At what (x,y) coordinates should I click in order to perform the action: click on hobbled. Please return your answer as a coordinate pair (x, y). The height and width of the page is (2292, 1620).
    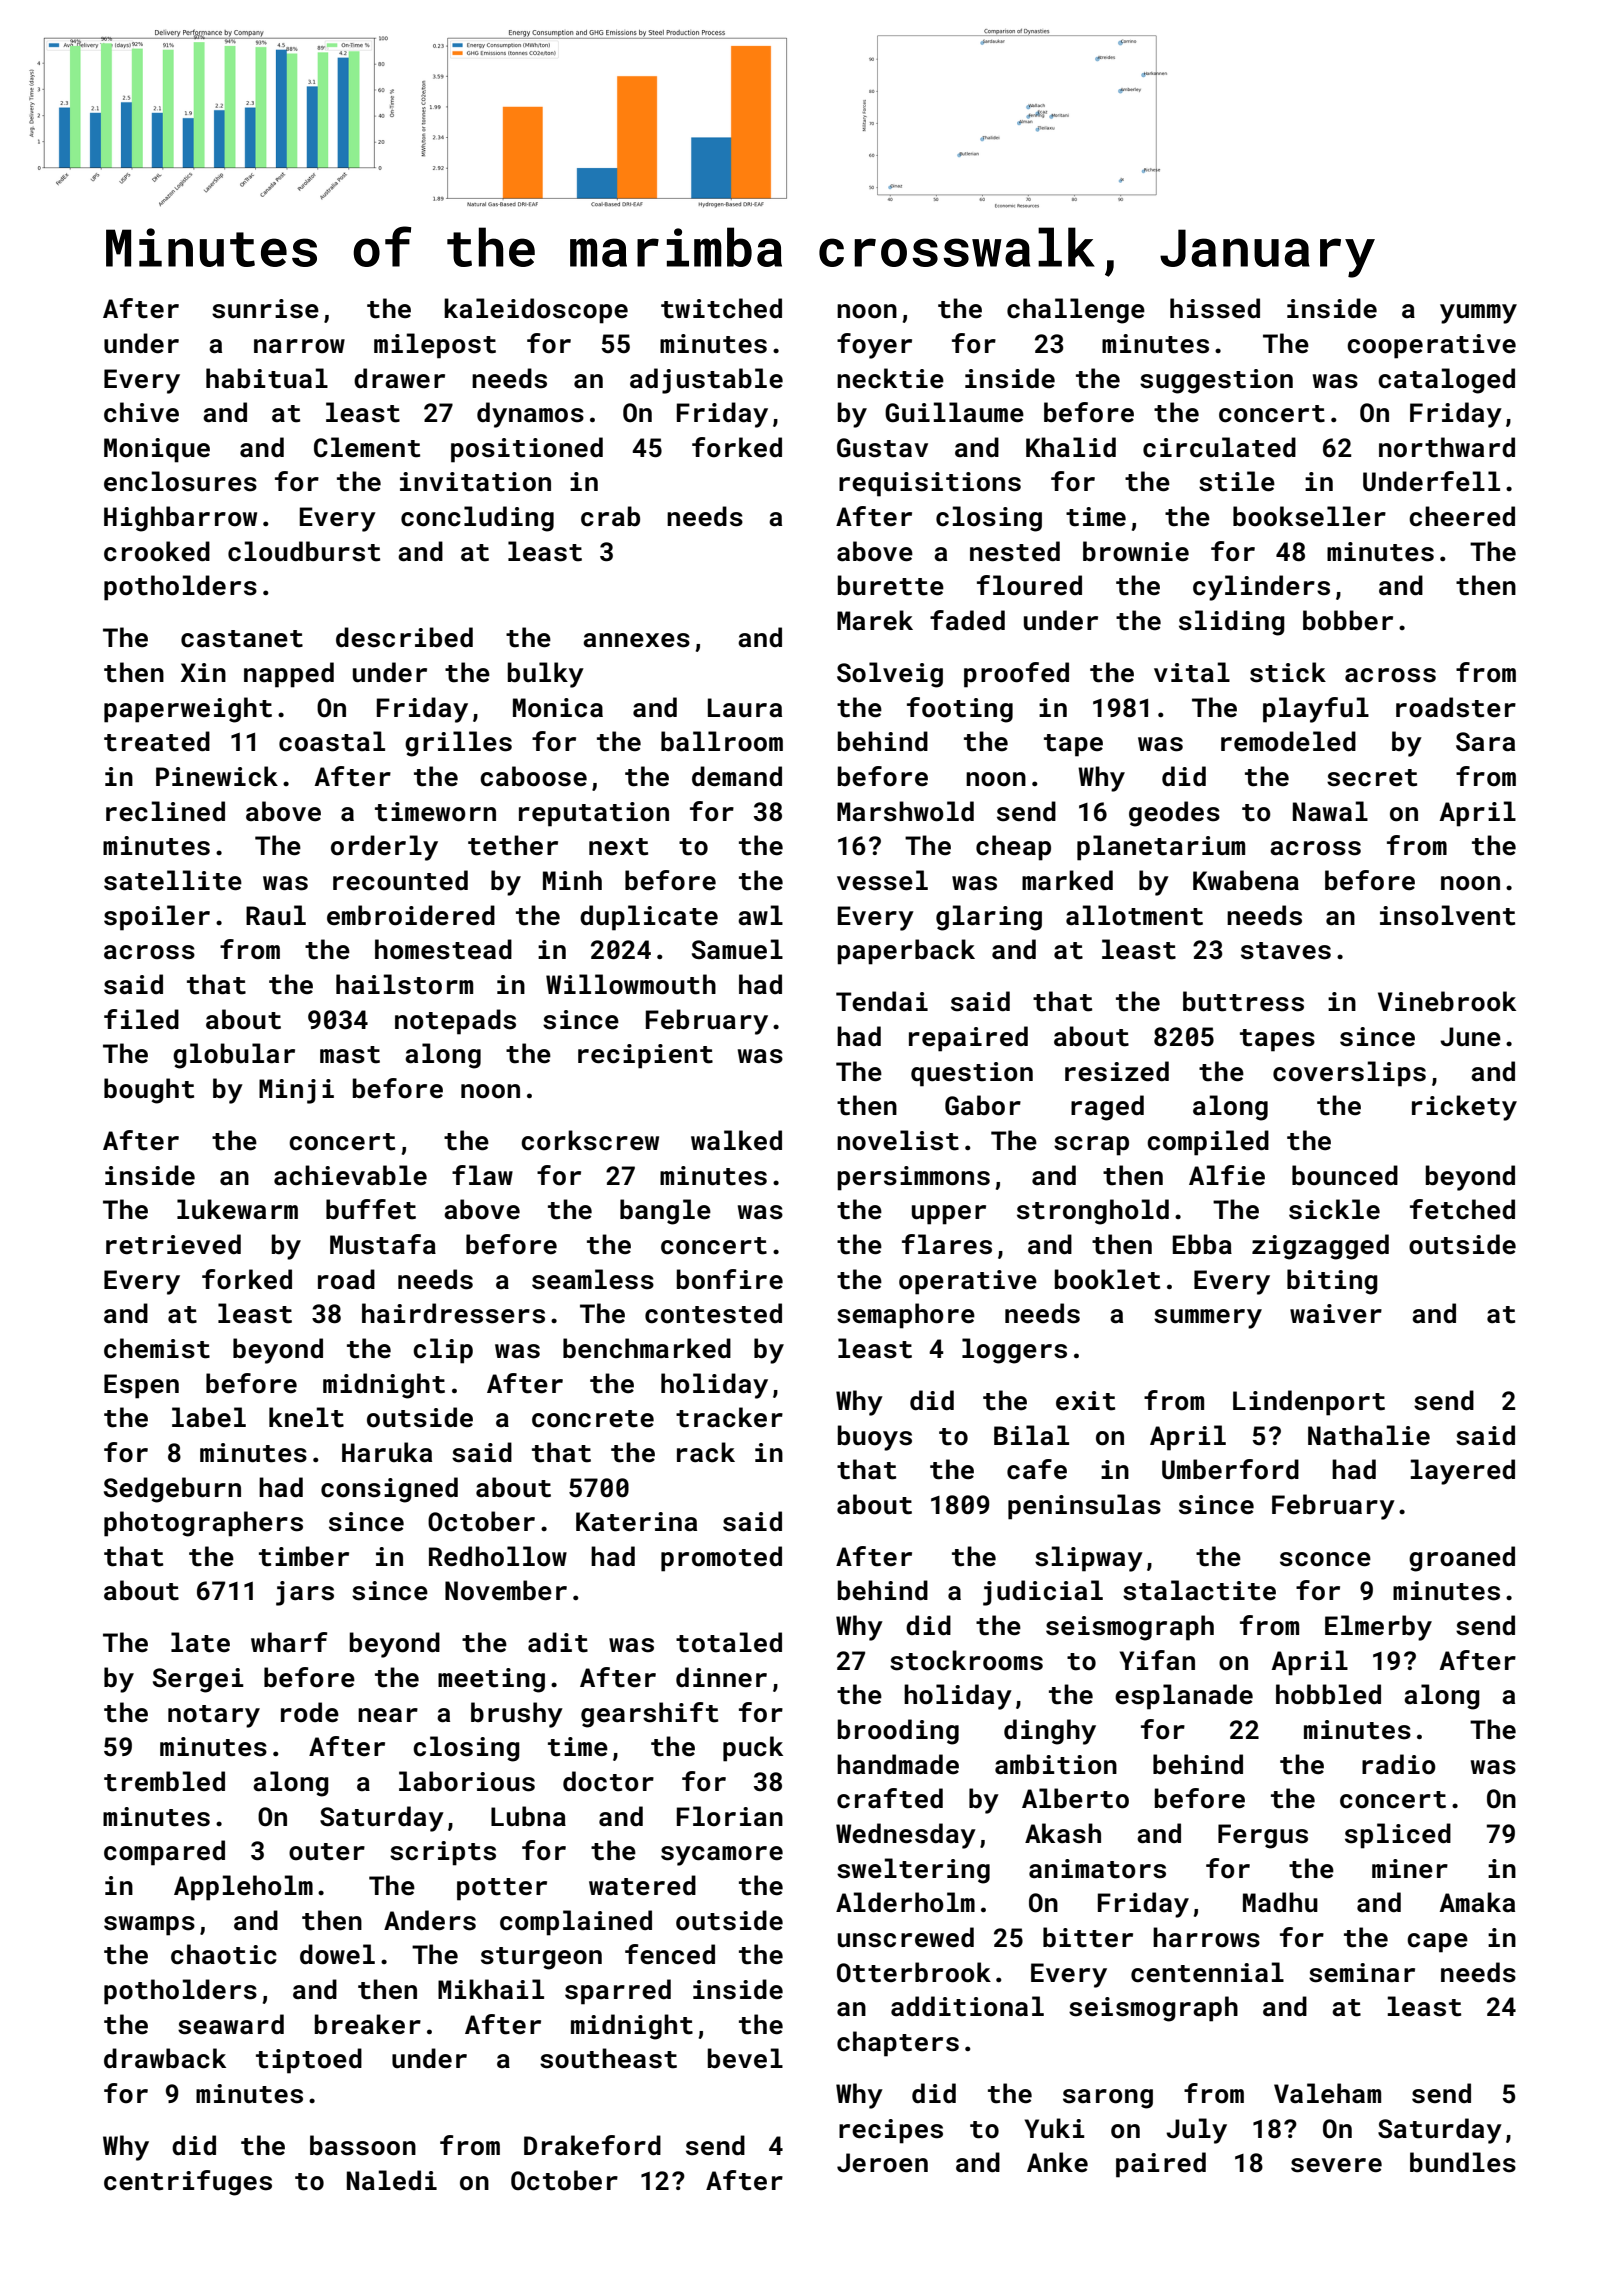
    Looking at the image, I should click on (1328, 1694).
